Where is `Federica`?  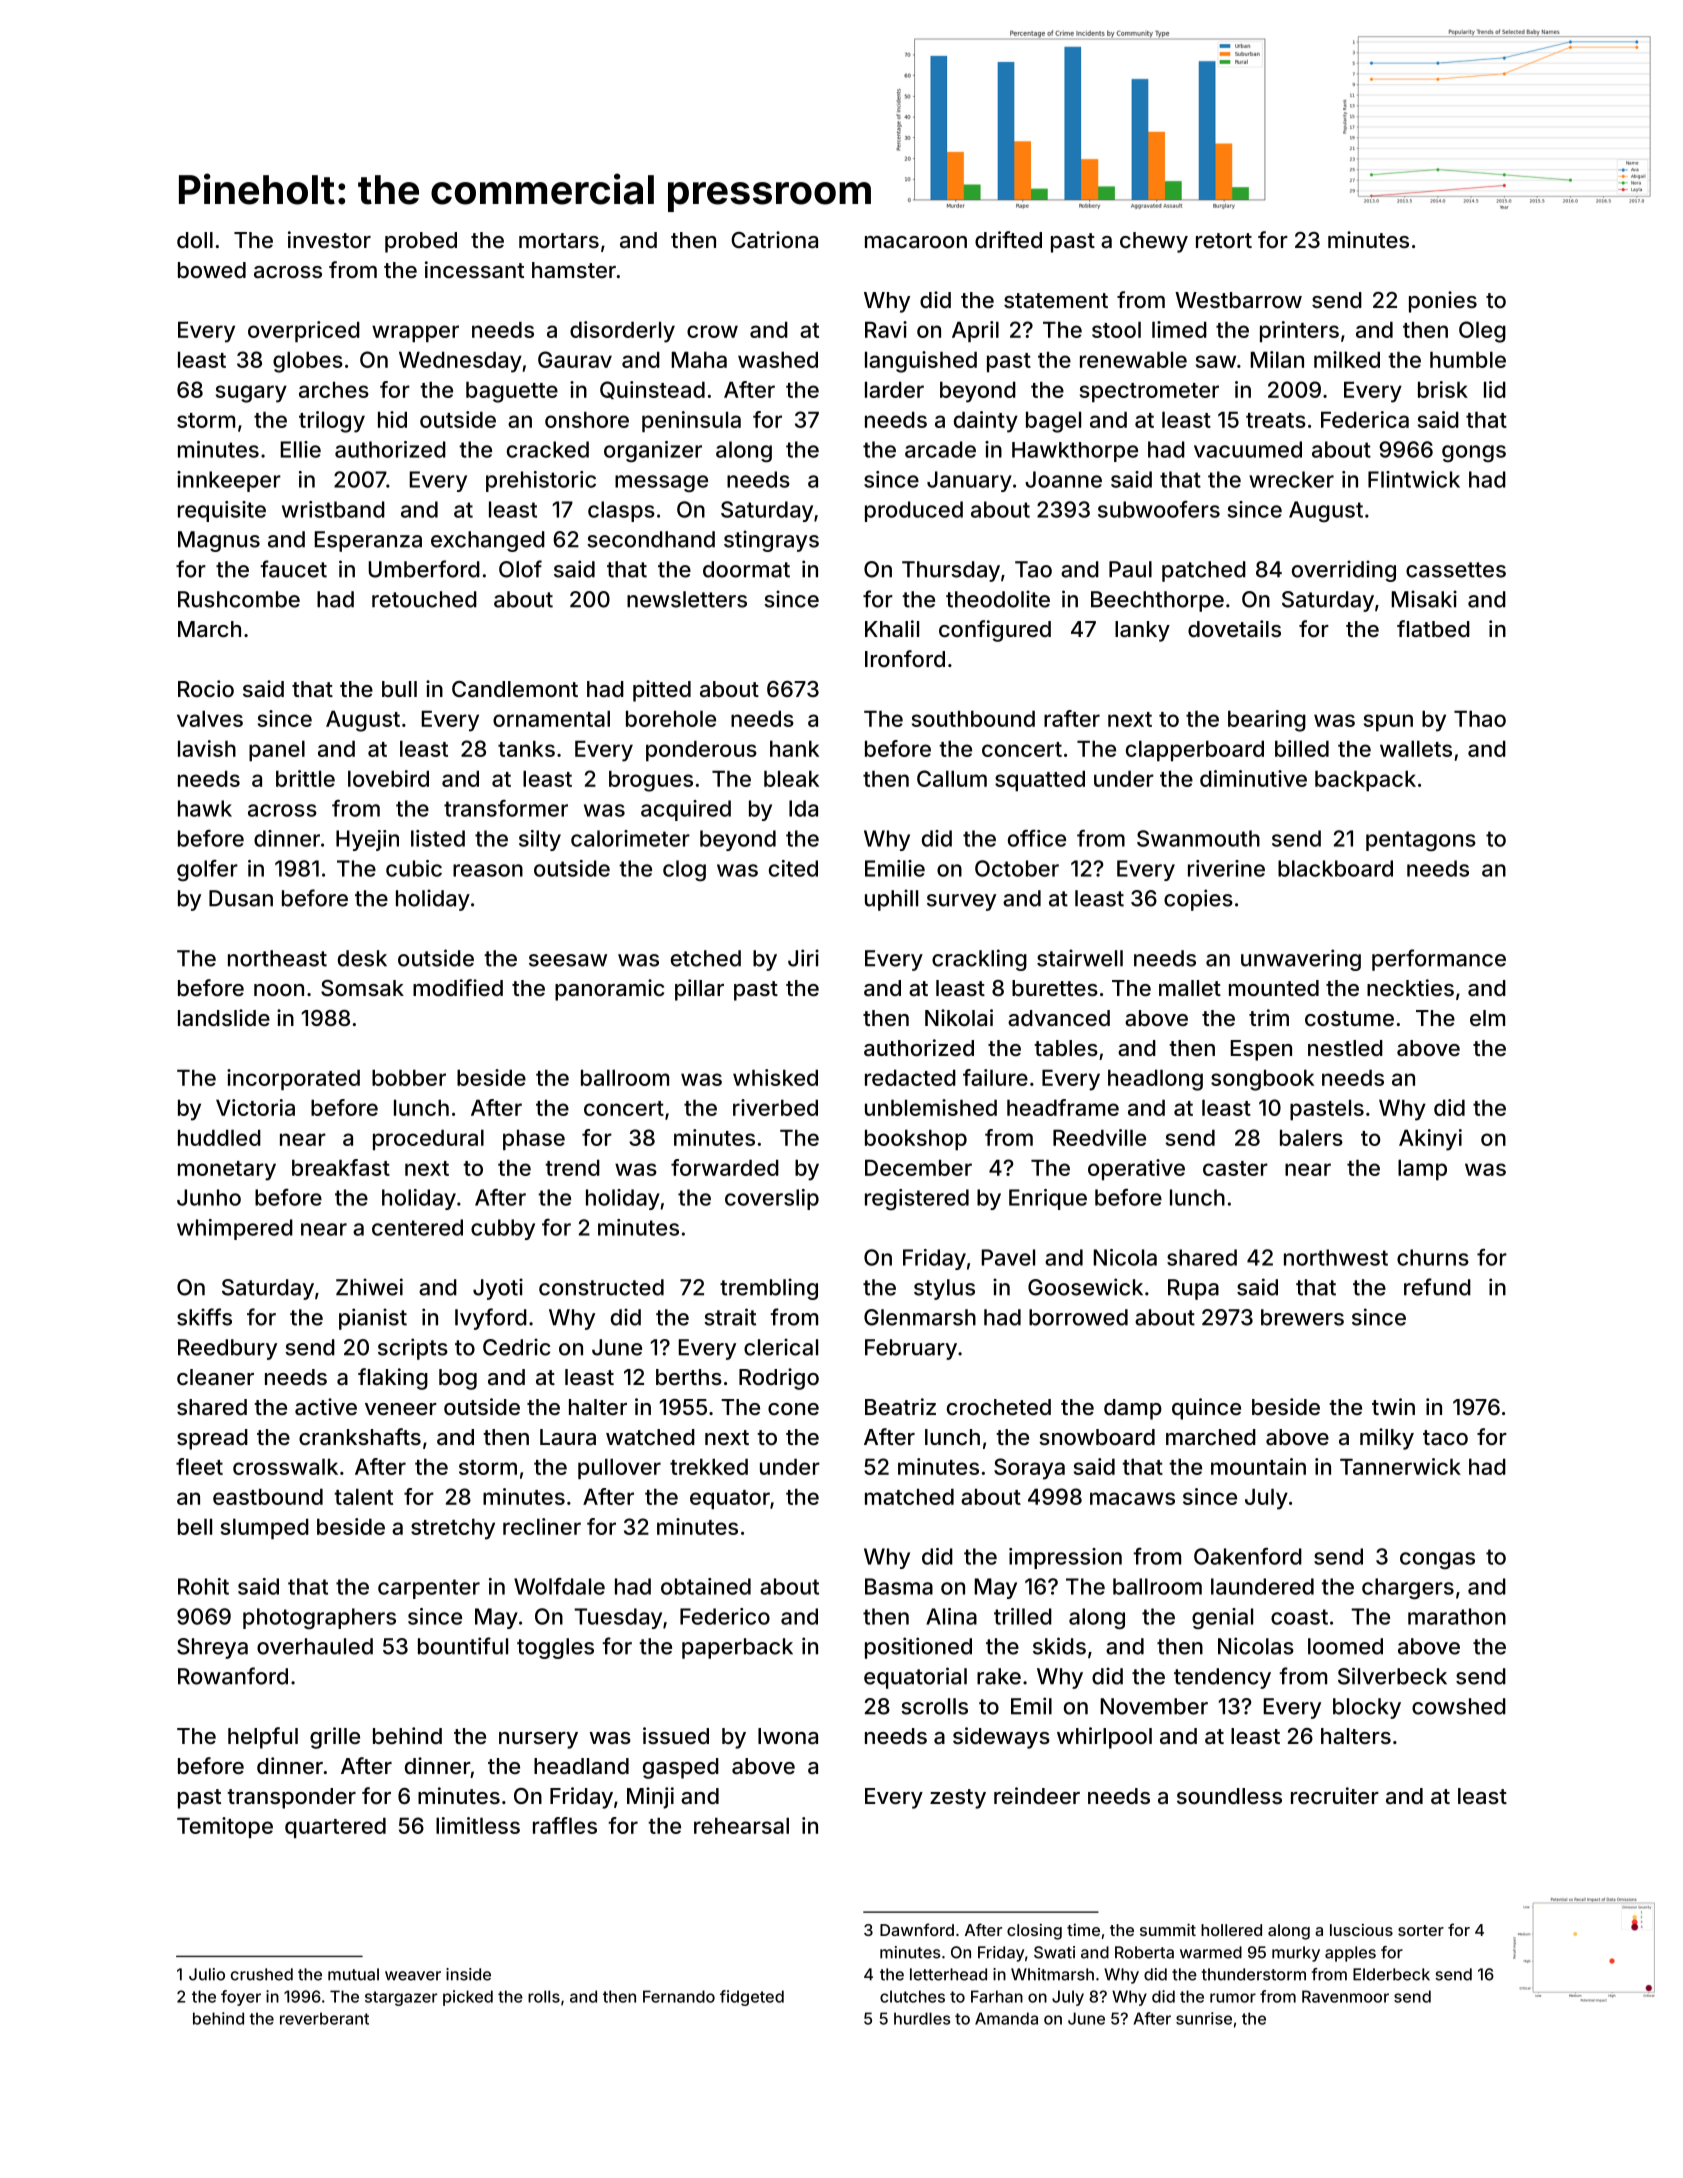 Federica is located at coordinates (1365, 419).
